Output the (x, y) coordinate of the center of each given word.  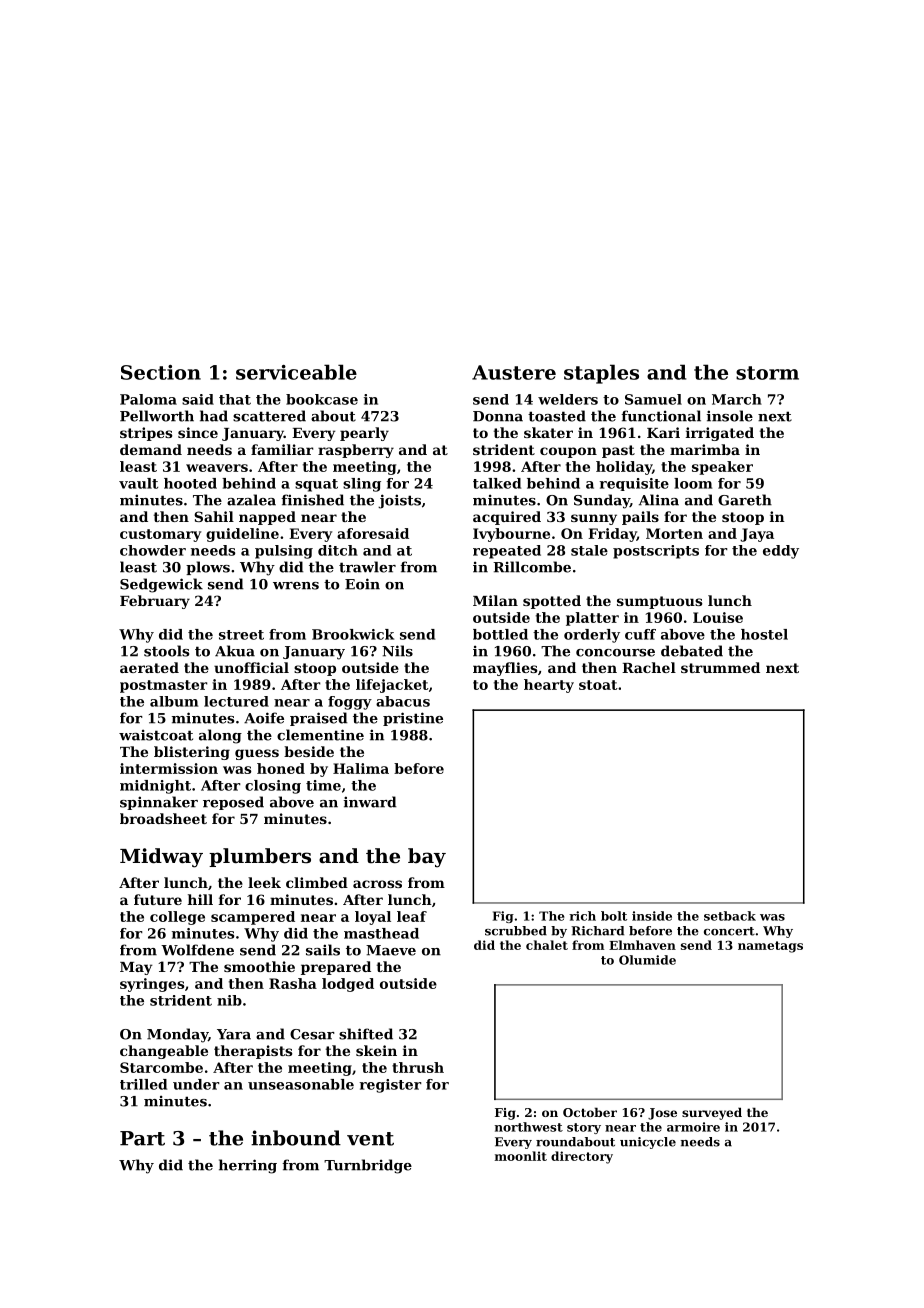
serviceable (296, 372)
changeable (164, 1052)
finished (312, 500)
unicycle (648, 1143)
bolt (614, 916)
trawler (367, 567)
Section (161, 372)
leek (264, 882)
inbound (296, 1138)
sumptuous (659, 602)
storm (767, 373)
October (590, 1112)
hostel (764, 634)
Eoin (362, 584)
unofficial (251, 667)
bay (427, 858)
